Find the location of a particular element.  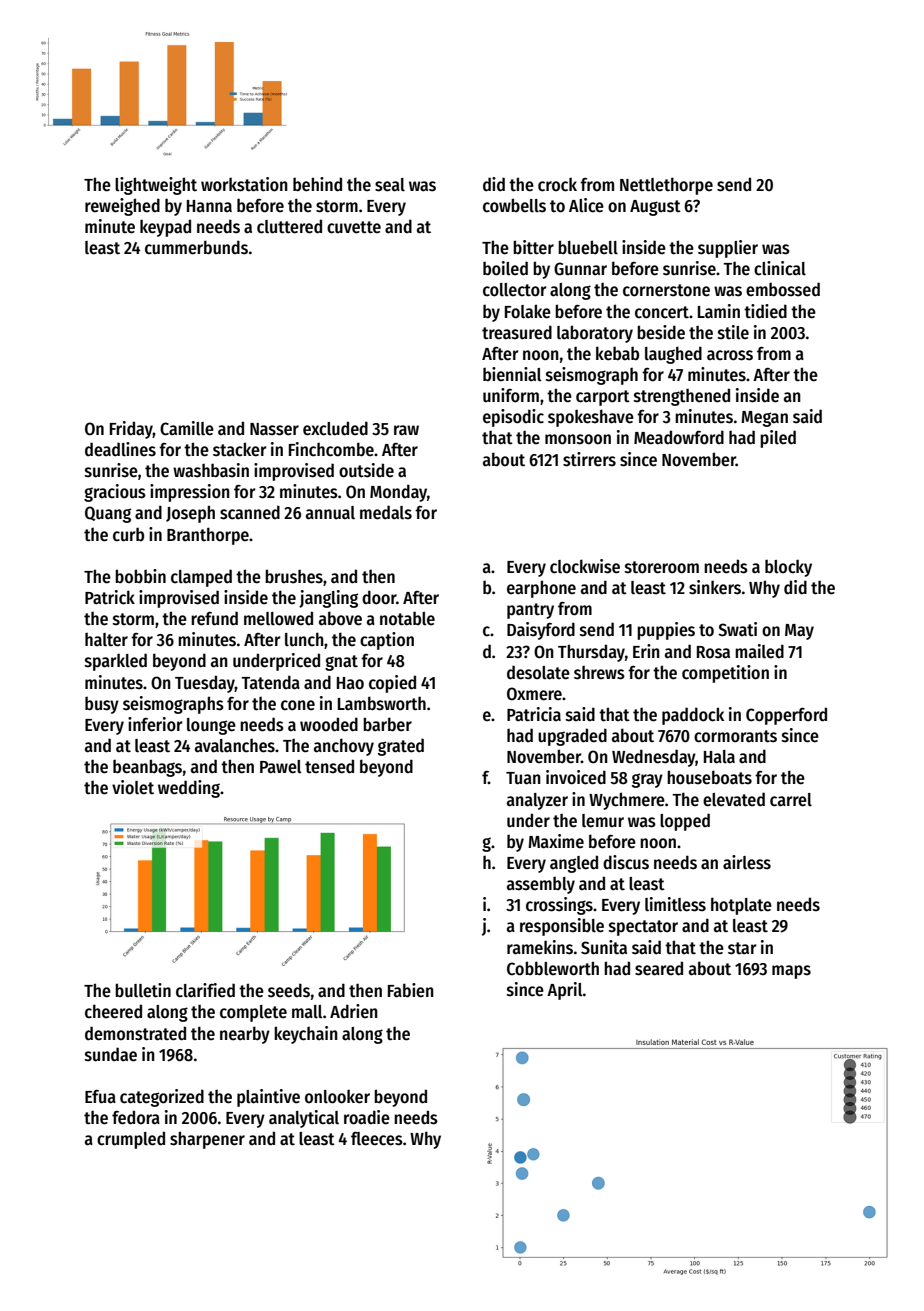

piled is located at coordinates (778, 439).
